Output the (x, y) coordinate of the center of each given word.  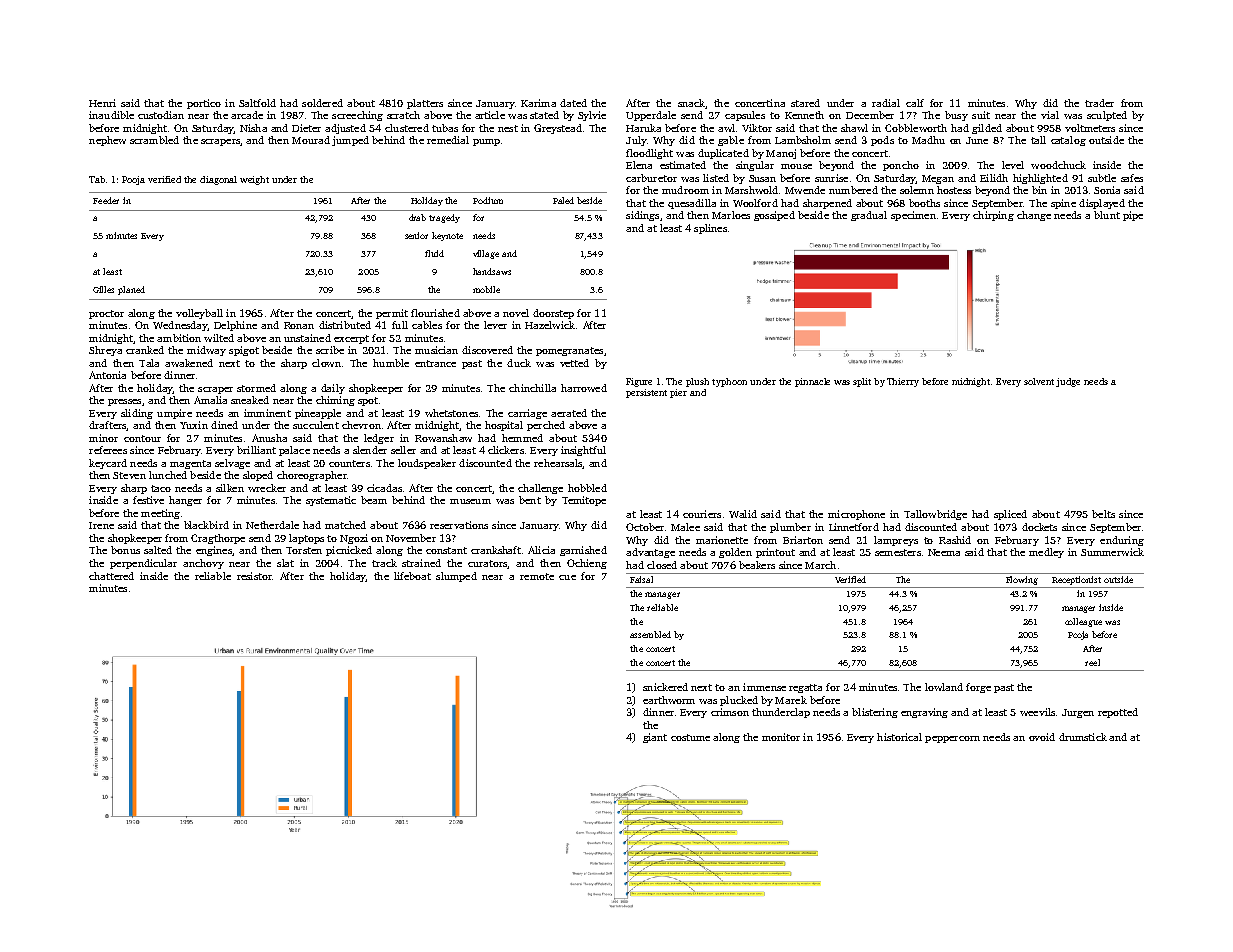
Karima (538, 103)
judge (1068, 382)
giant (655, 738)
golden (735, 553)
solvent (1039, 381)
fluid (434, 253)
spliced (1010, 515)
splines (710, 229)
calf (915, 103)
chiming (335, 401)
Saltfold (257, 103)
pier (678, 393)
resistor (254, 576)
